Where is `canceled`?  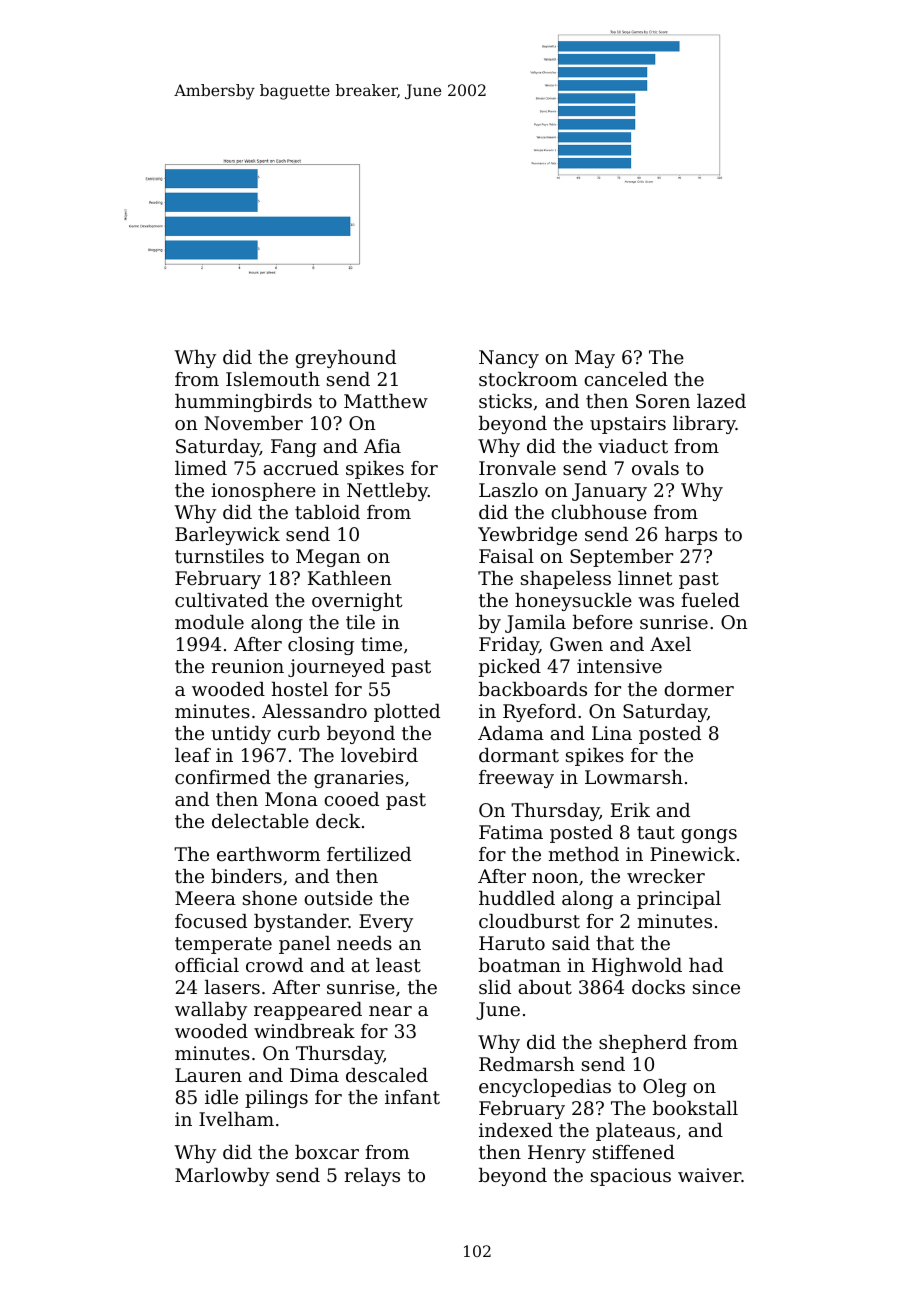 canceled is located at coordinates (626, 379).
